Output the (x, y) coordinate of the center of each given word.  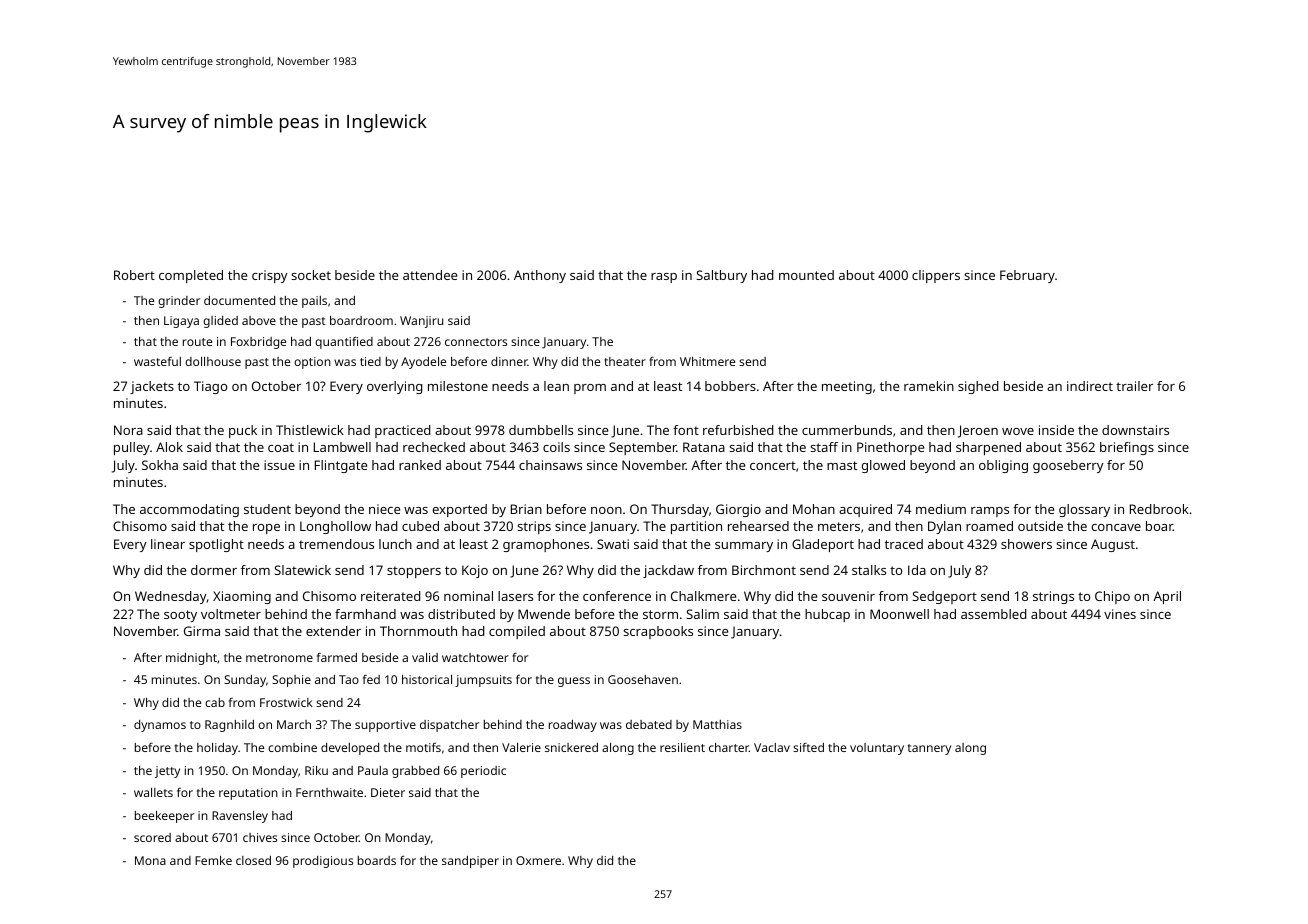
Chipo (1112, 597)
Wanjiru (421, 322)
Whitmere (707, 361)
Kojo (475, 571)
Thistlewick (310, 430)
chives (260, 837)
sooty (180, 616)
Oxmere (538, 860)
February (1027, 276)
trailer (1134, 386)
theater (625, 361)
